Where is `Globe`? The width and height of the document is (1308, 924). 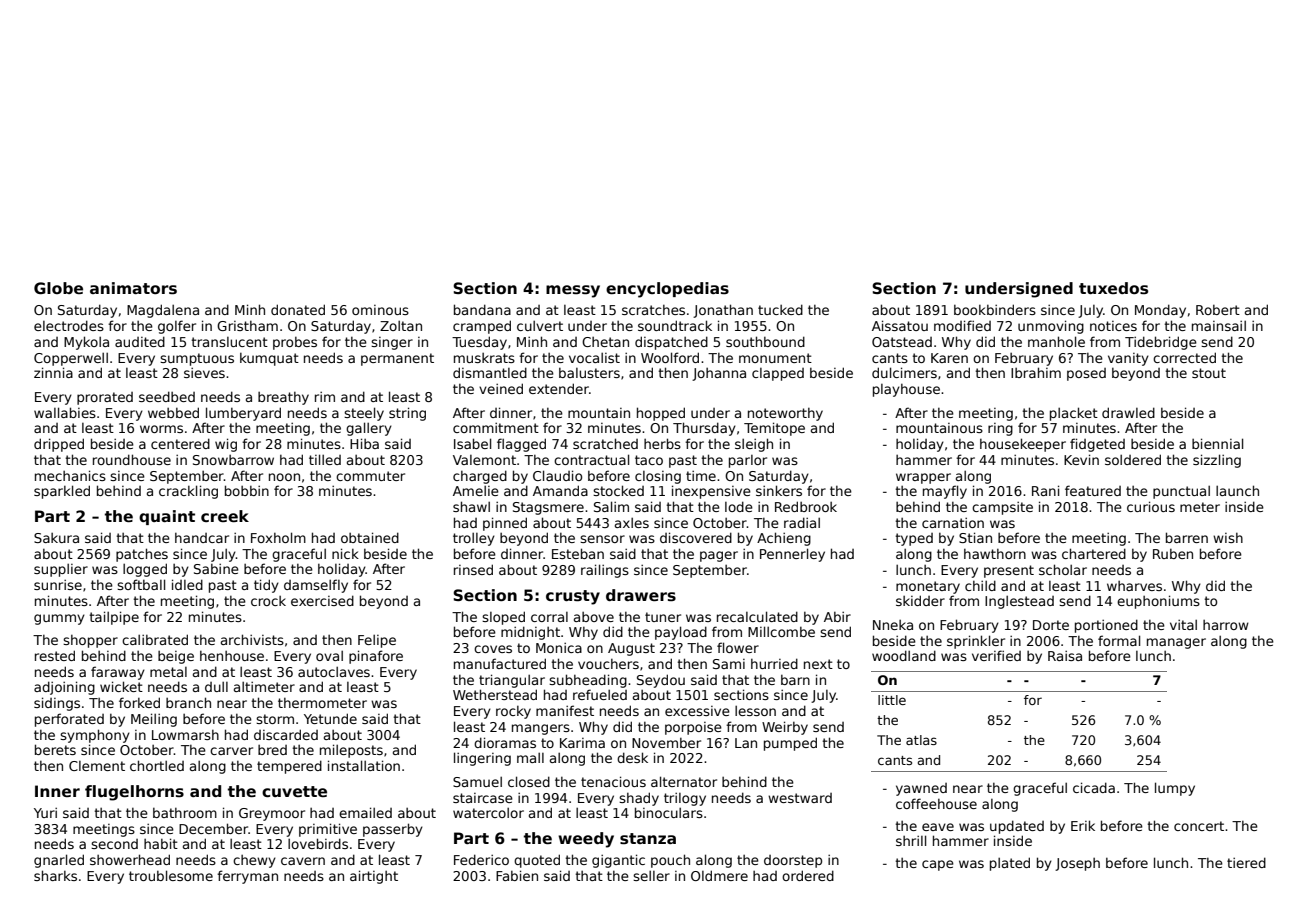 Globe is located at coordinates (58, 288).
